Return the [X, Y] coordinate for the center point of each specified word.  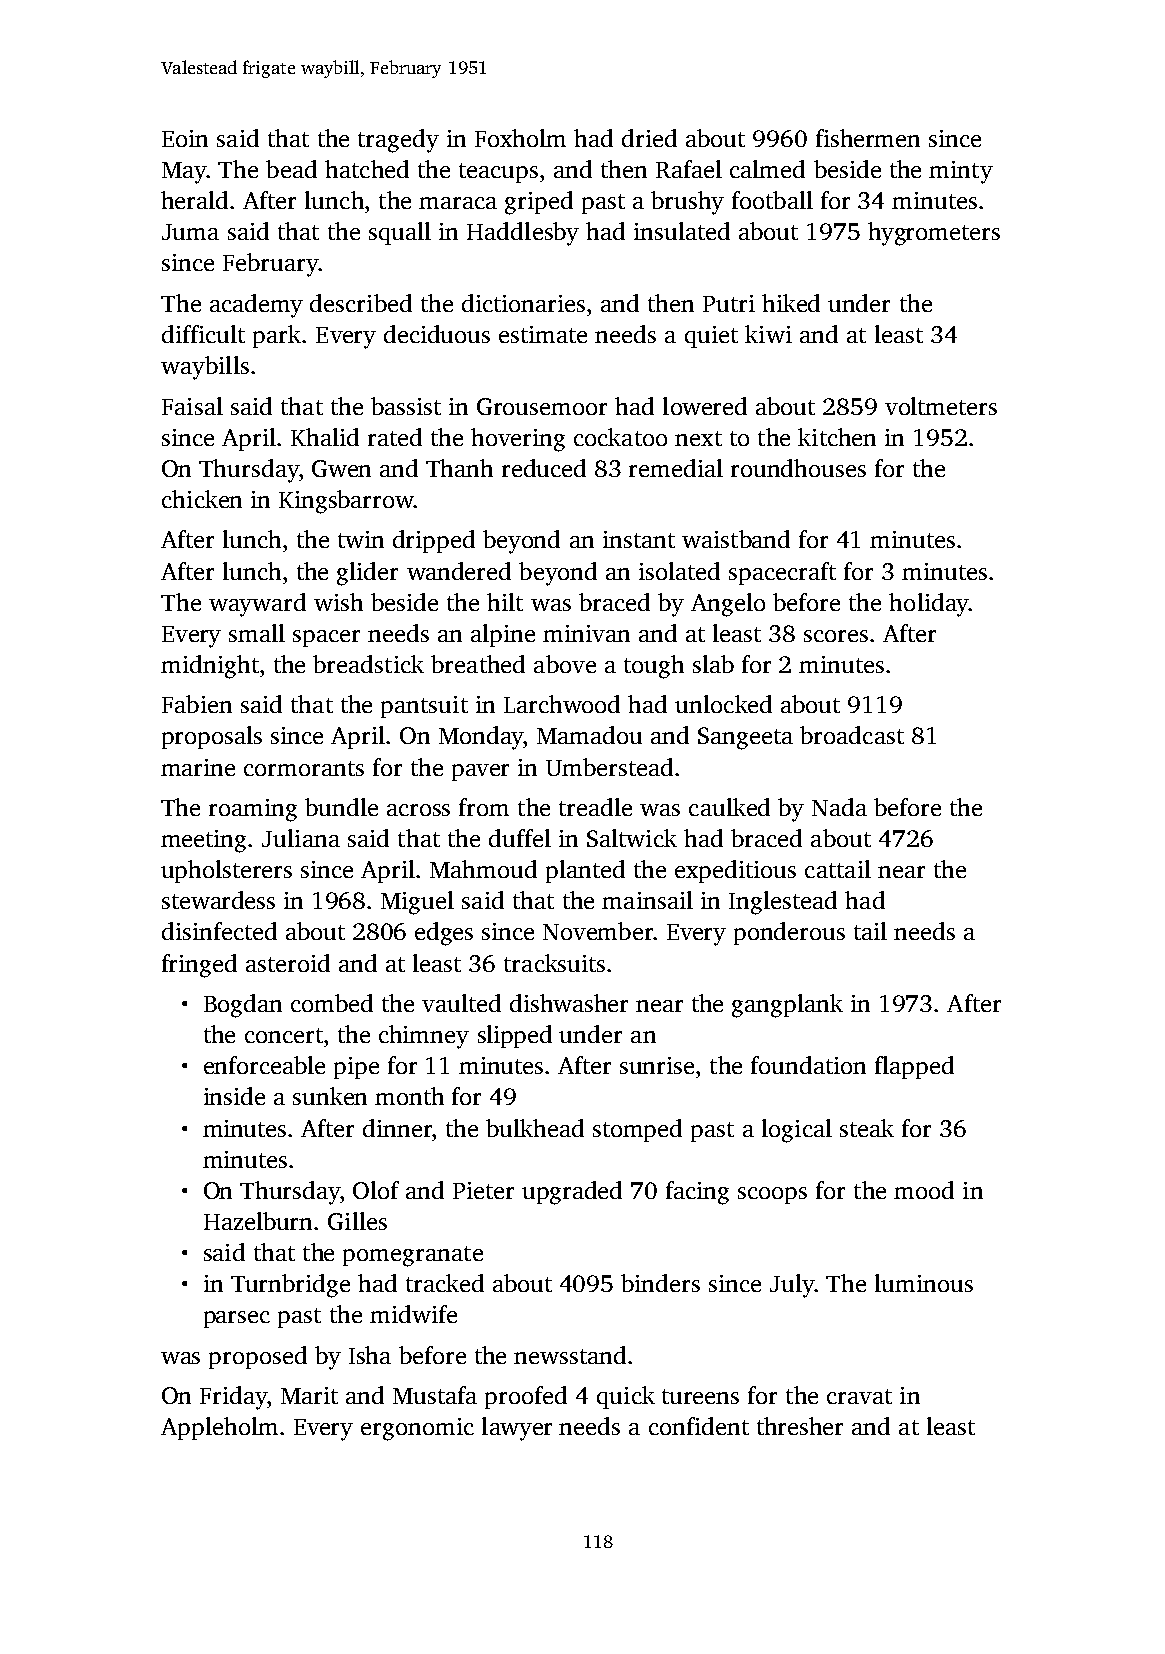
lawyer [517, 1429]
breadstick [368, 664]
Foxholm [520, 138]
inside [234, 1096]
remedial [676, 468]
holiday [929, 605]
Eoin [185, 138]
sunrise [657, 1065]
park [277, 336]
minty [961, 172]
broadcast [852, 735]
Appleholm [219, 1428]
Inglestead [783, 903]
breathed [478, 664]
